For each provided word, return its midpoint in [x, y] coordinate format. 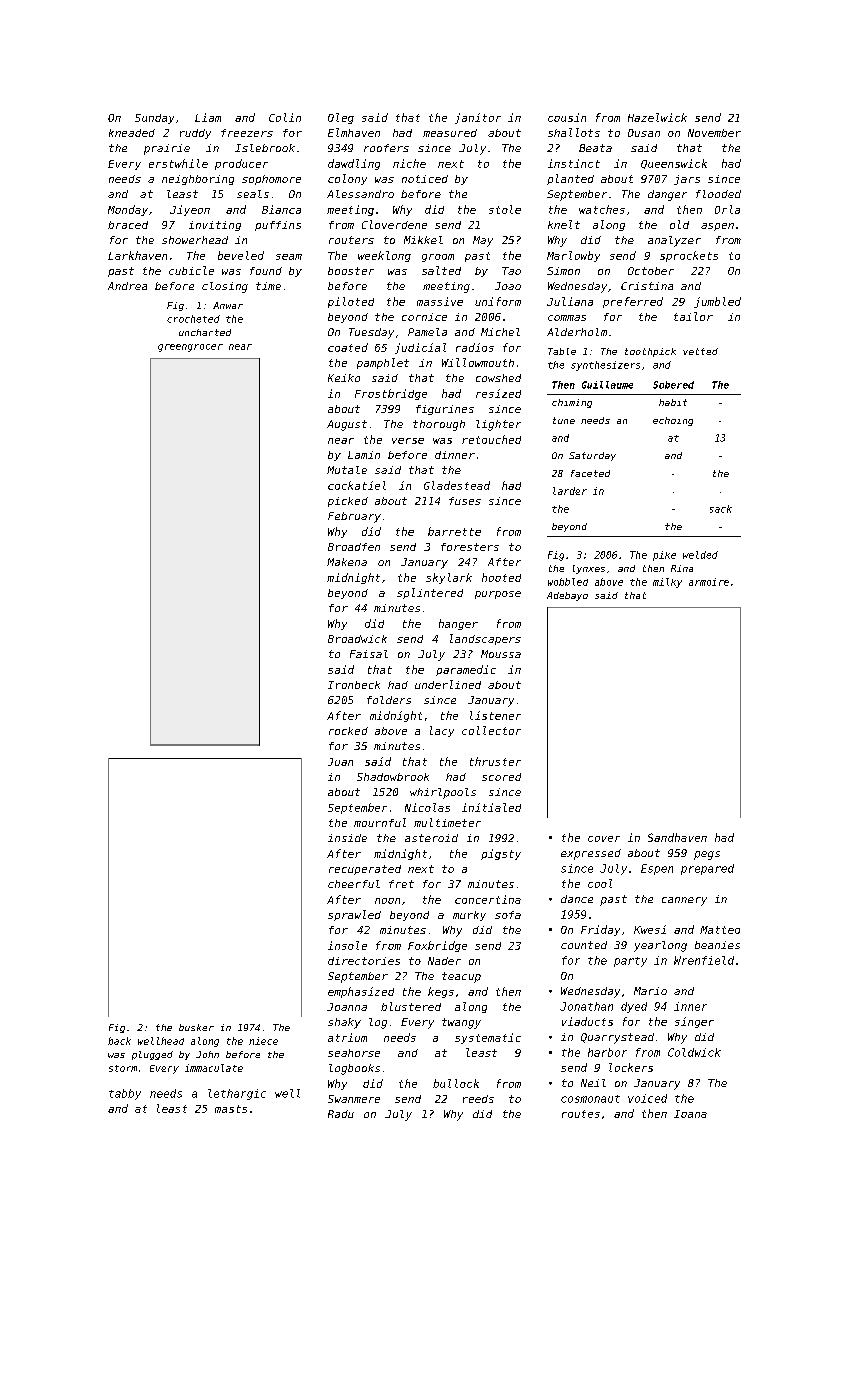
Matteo [720, 930]
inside [347, 838]
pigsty [501, 854]
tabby [125, 1094]
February [354, 517]
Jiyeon [190, 210]
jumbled [717, 302]
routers [351, 240]
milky [667, 583]
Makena [347, 562]
